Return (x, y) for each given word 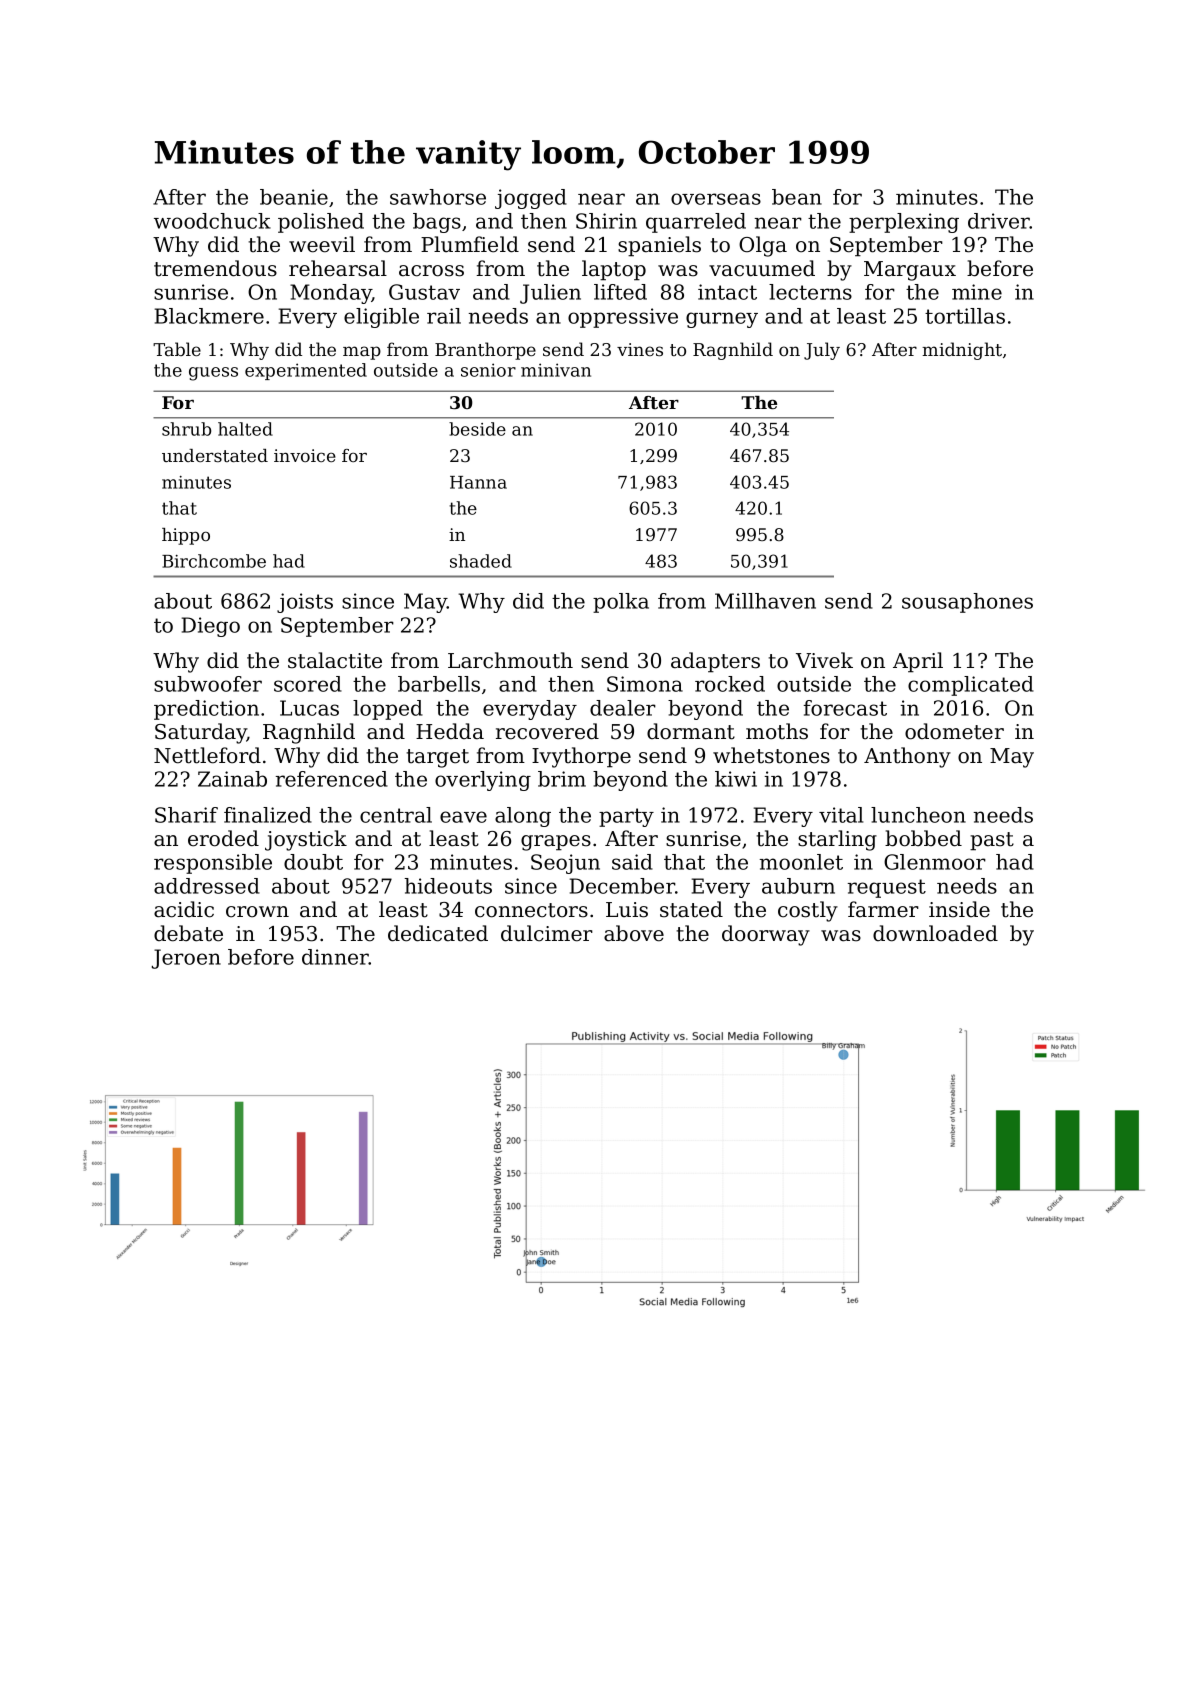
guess (213, 374)
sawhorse (438, 197)
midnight (962, 351)
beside (477, 429)
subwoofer (208, 684)
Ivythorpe (581, 757)
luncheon (918, 815)
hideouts (448, 886)
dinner (335, 957)
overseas (716, 199)
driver (999, 221)
